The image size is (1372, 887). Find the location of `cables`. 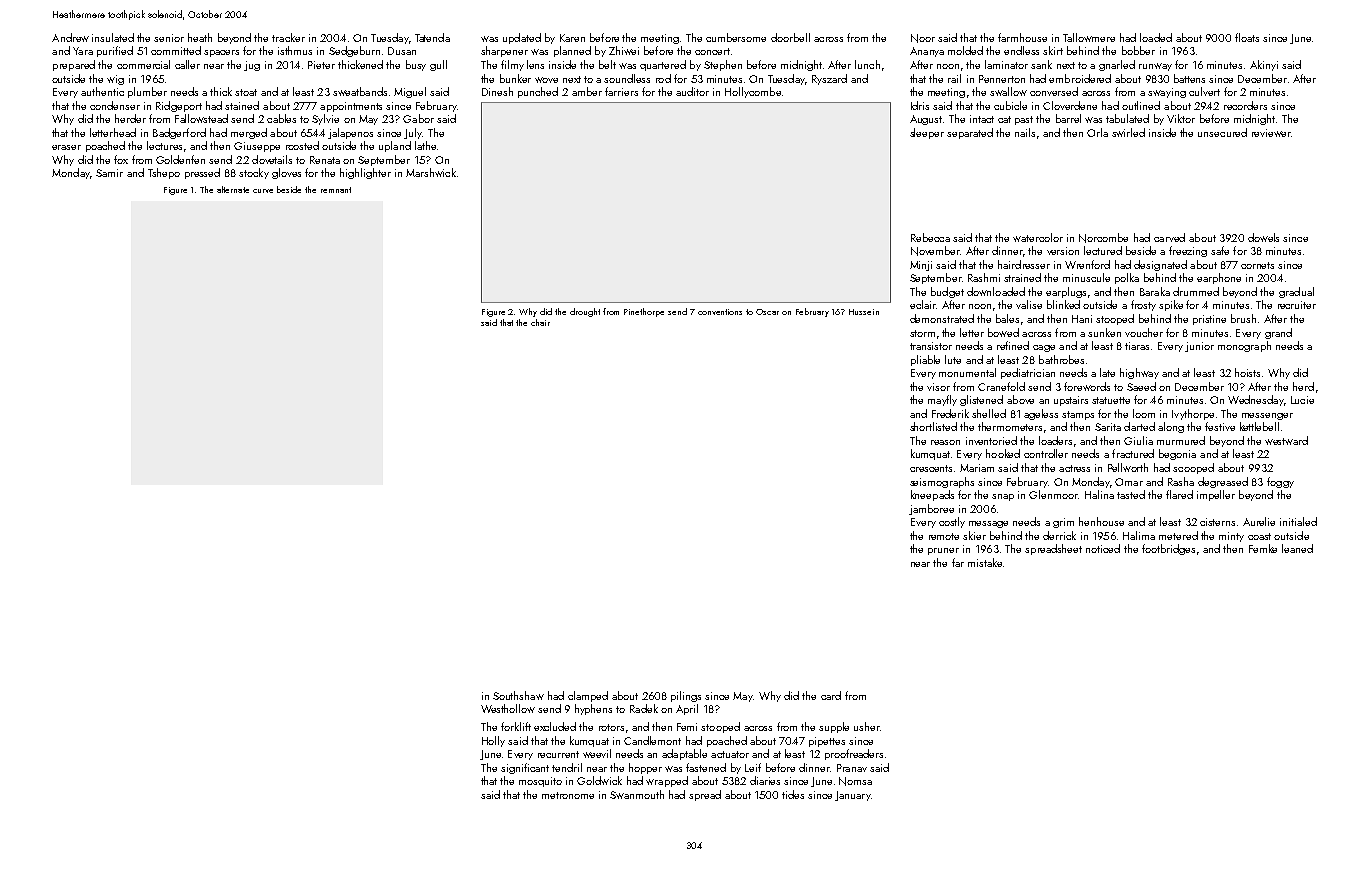

cables is located at coordinates (281, 118).
